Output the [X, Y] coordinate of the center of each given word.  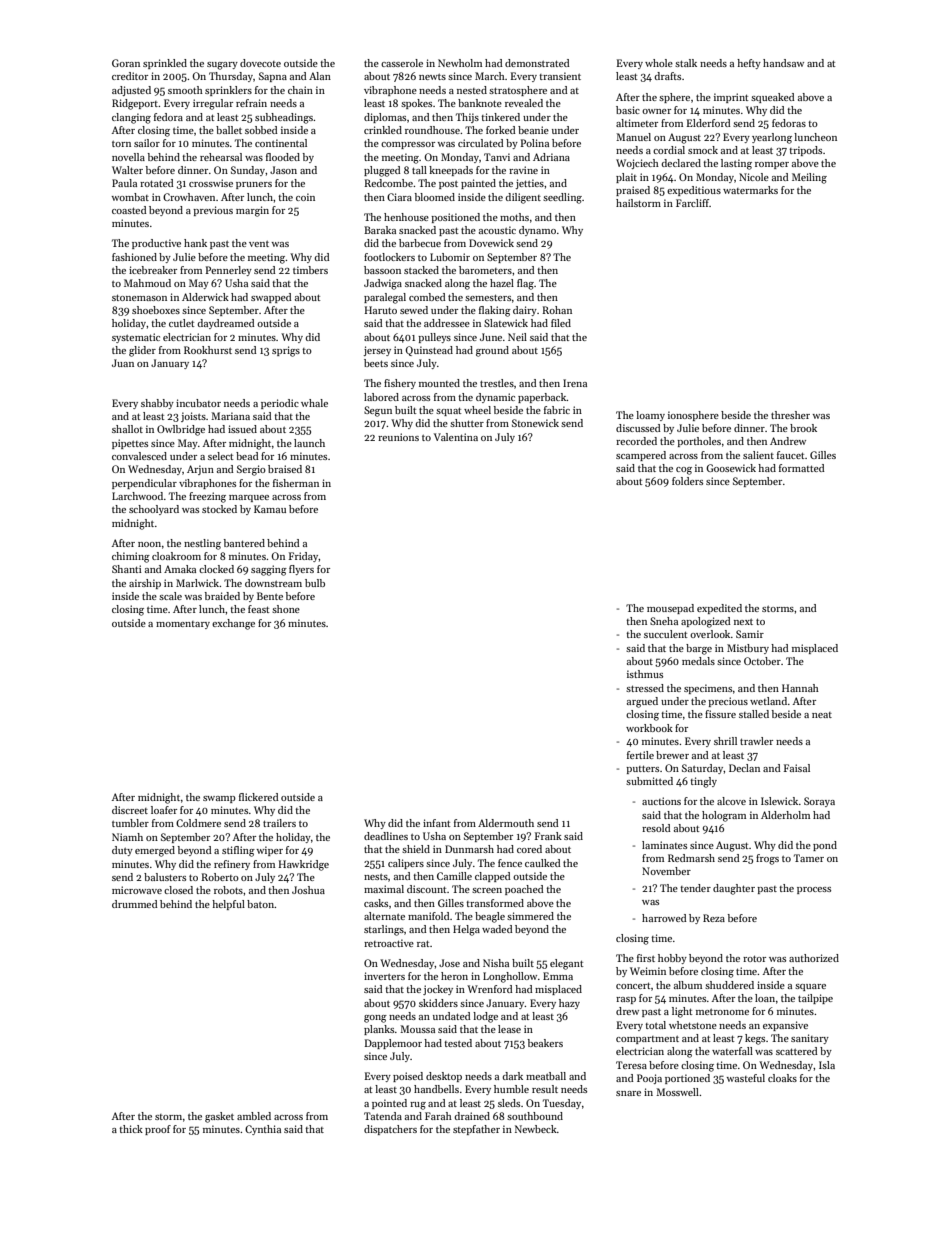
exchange [233, 624]
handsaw [783, 63]
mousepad [670, 609]
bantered [244, 543]
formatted [802, 468]
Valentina [456, 437]
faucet [791, 455]
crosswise [211, 183]
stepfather [476, 1130]
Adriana [551, 157]
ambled [254, 1116]
